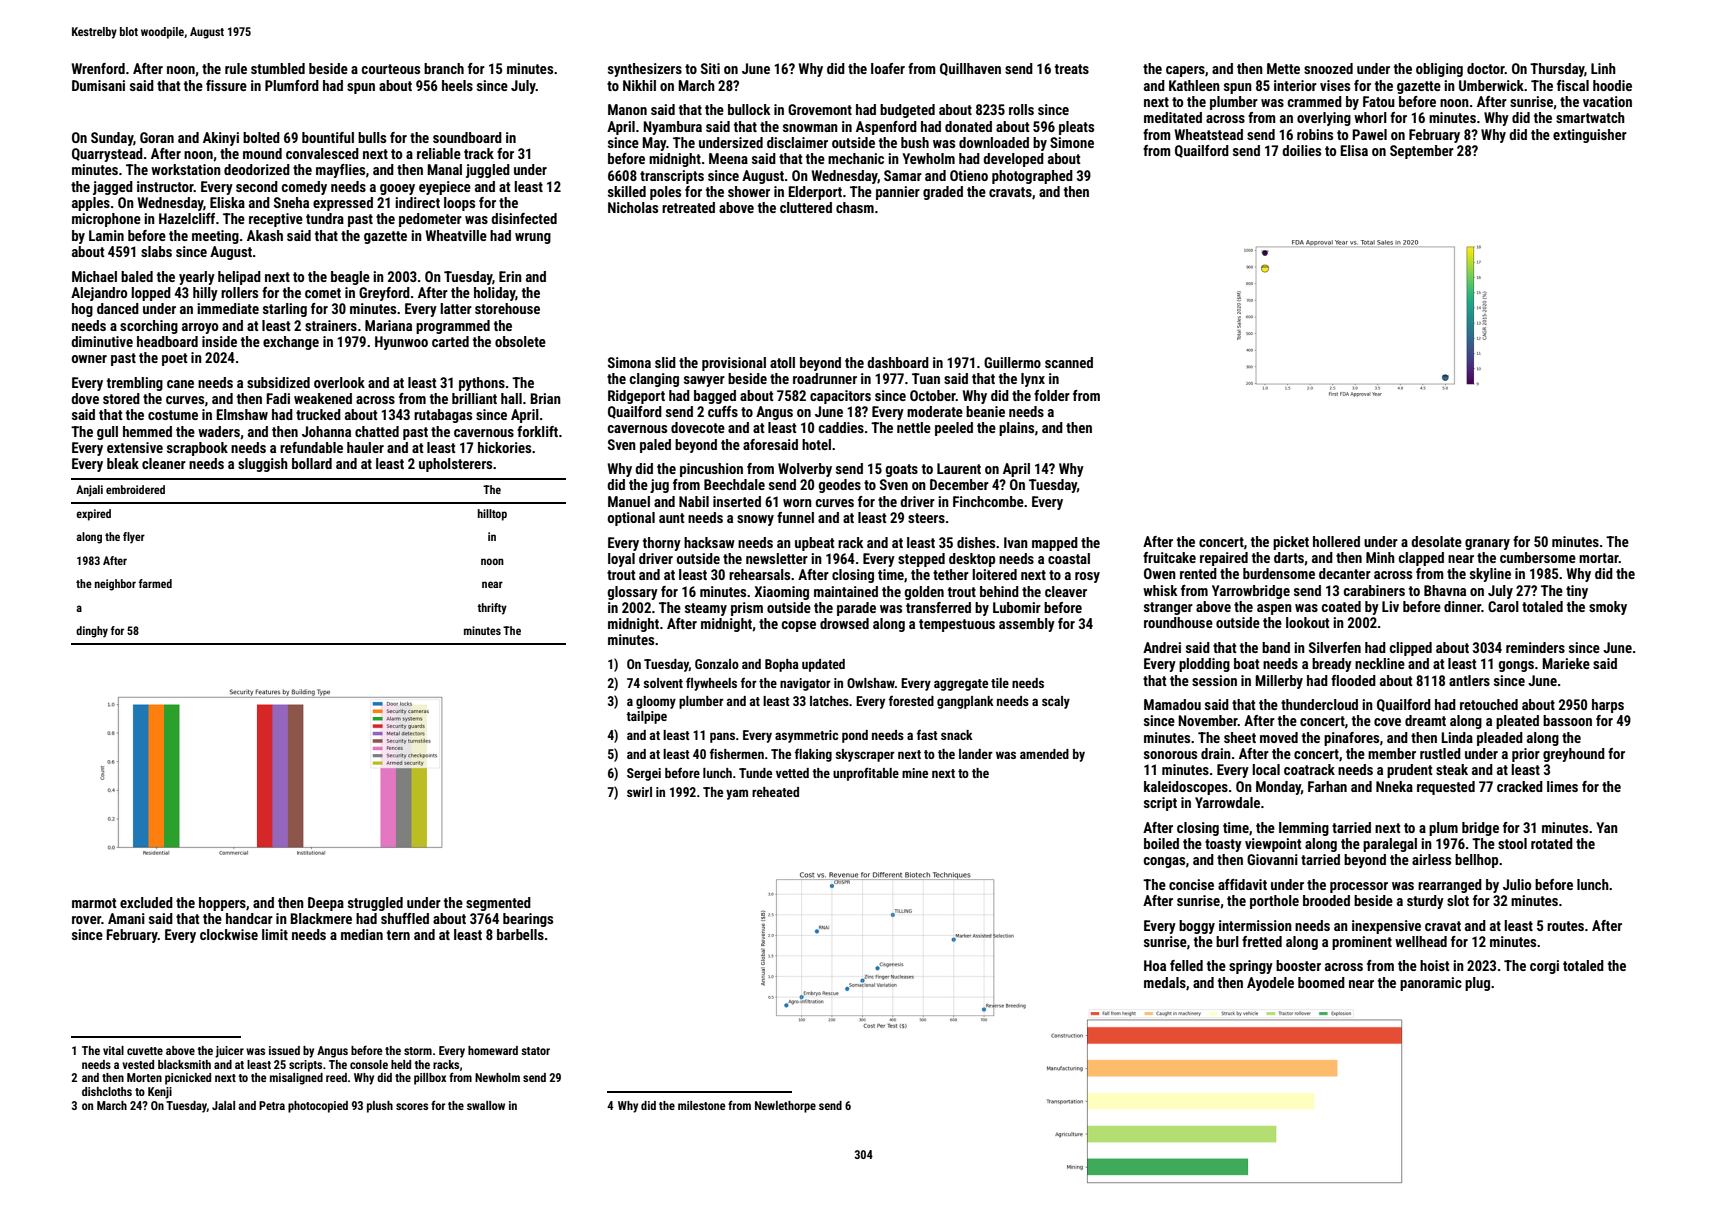 The image size is (1709, 1208). What do you see at coordinates (284, 1050) in the page?
I see `issued` at bounding box center [284, 1050].
